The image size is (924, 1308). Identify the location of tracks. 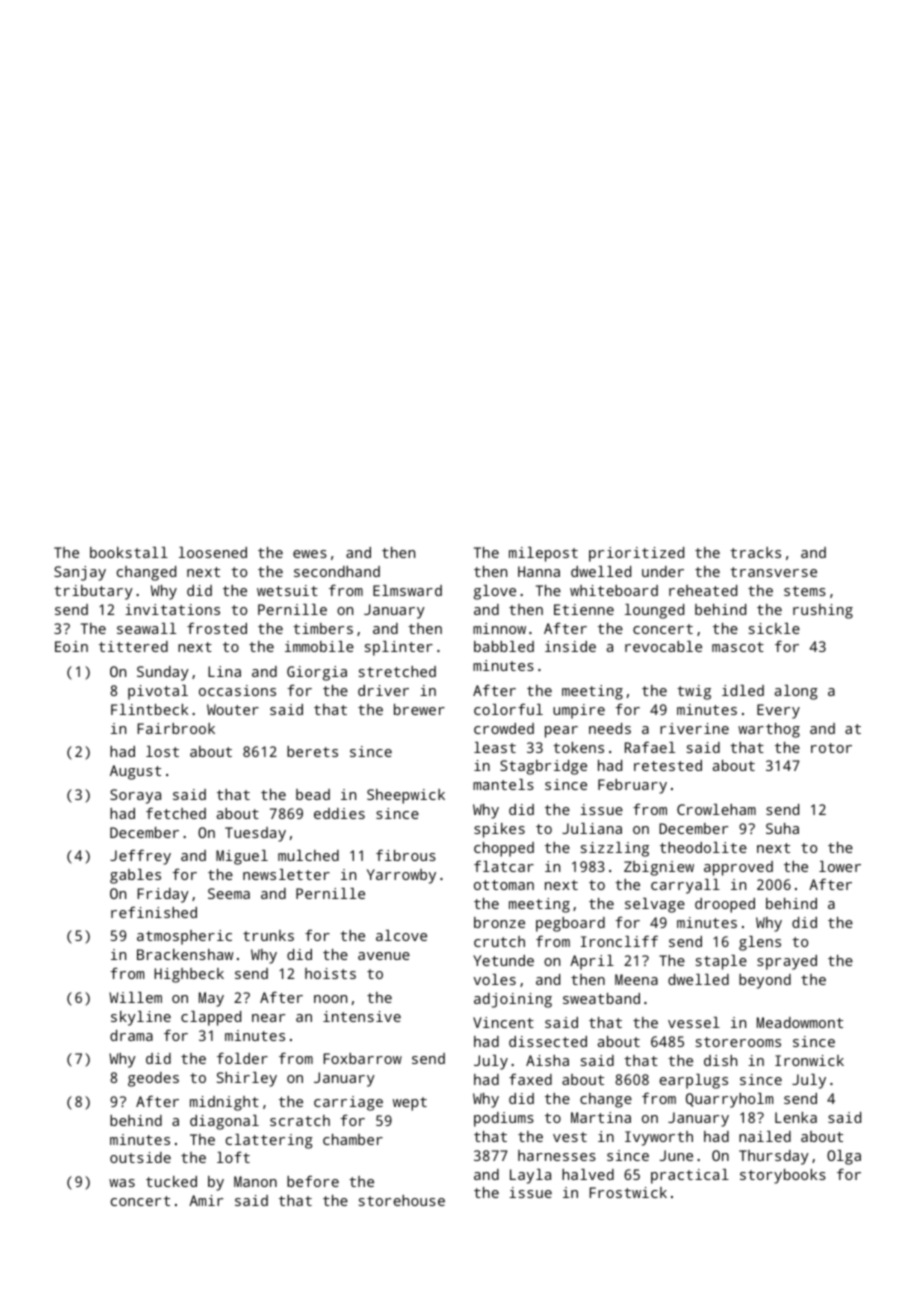
(755, 552).
